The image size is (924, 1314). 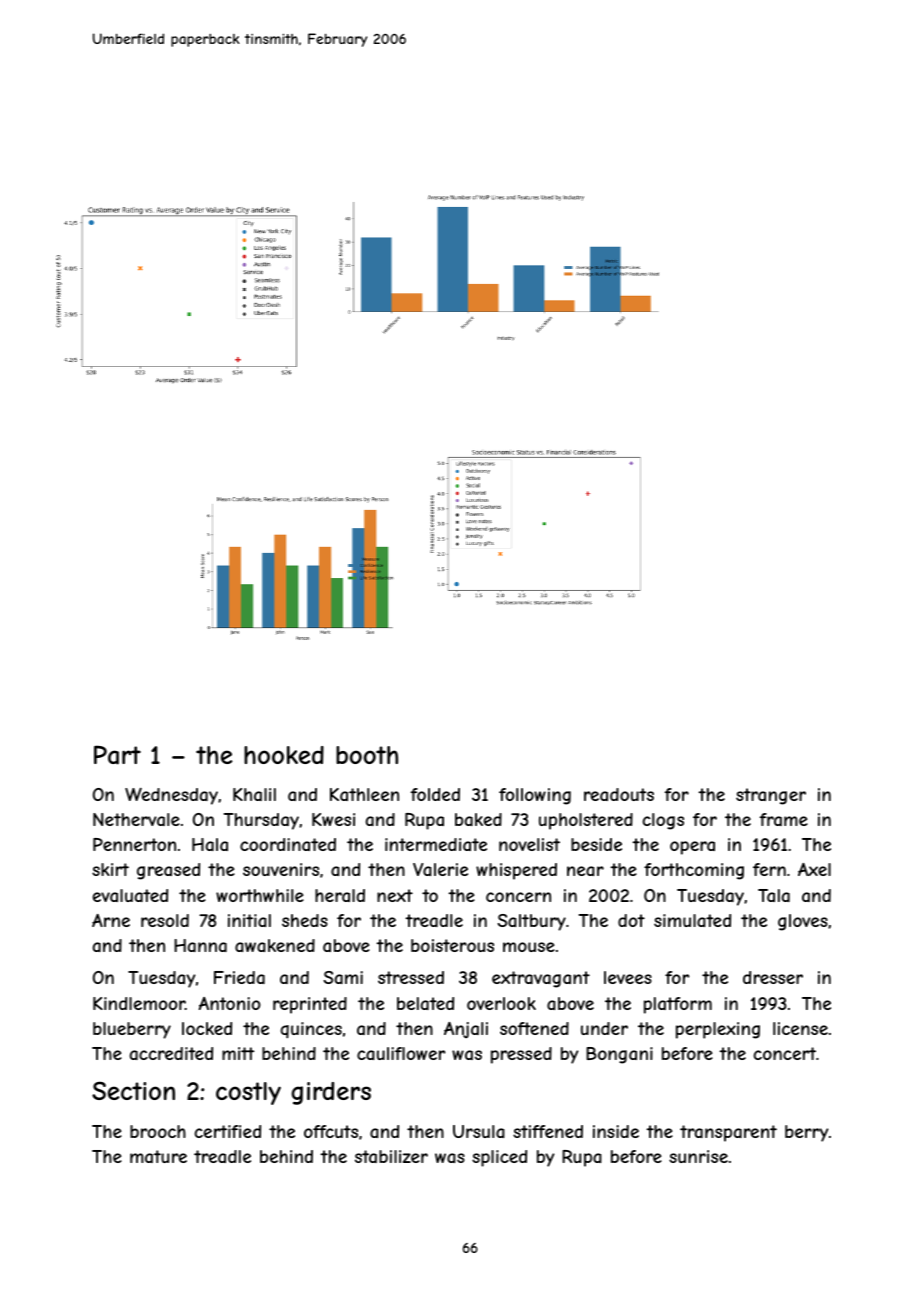 What do you see at coordinates (548, 1131) in the page?
I see `stiffened` at bounding box center [548, 1131].
